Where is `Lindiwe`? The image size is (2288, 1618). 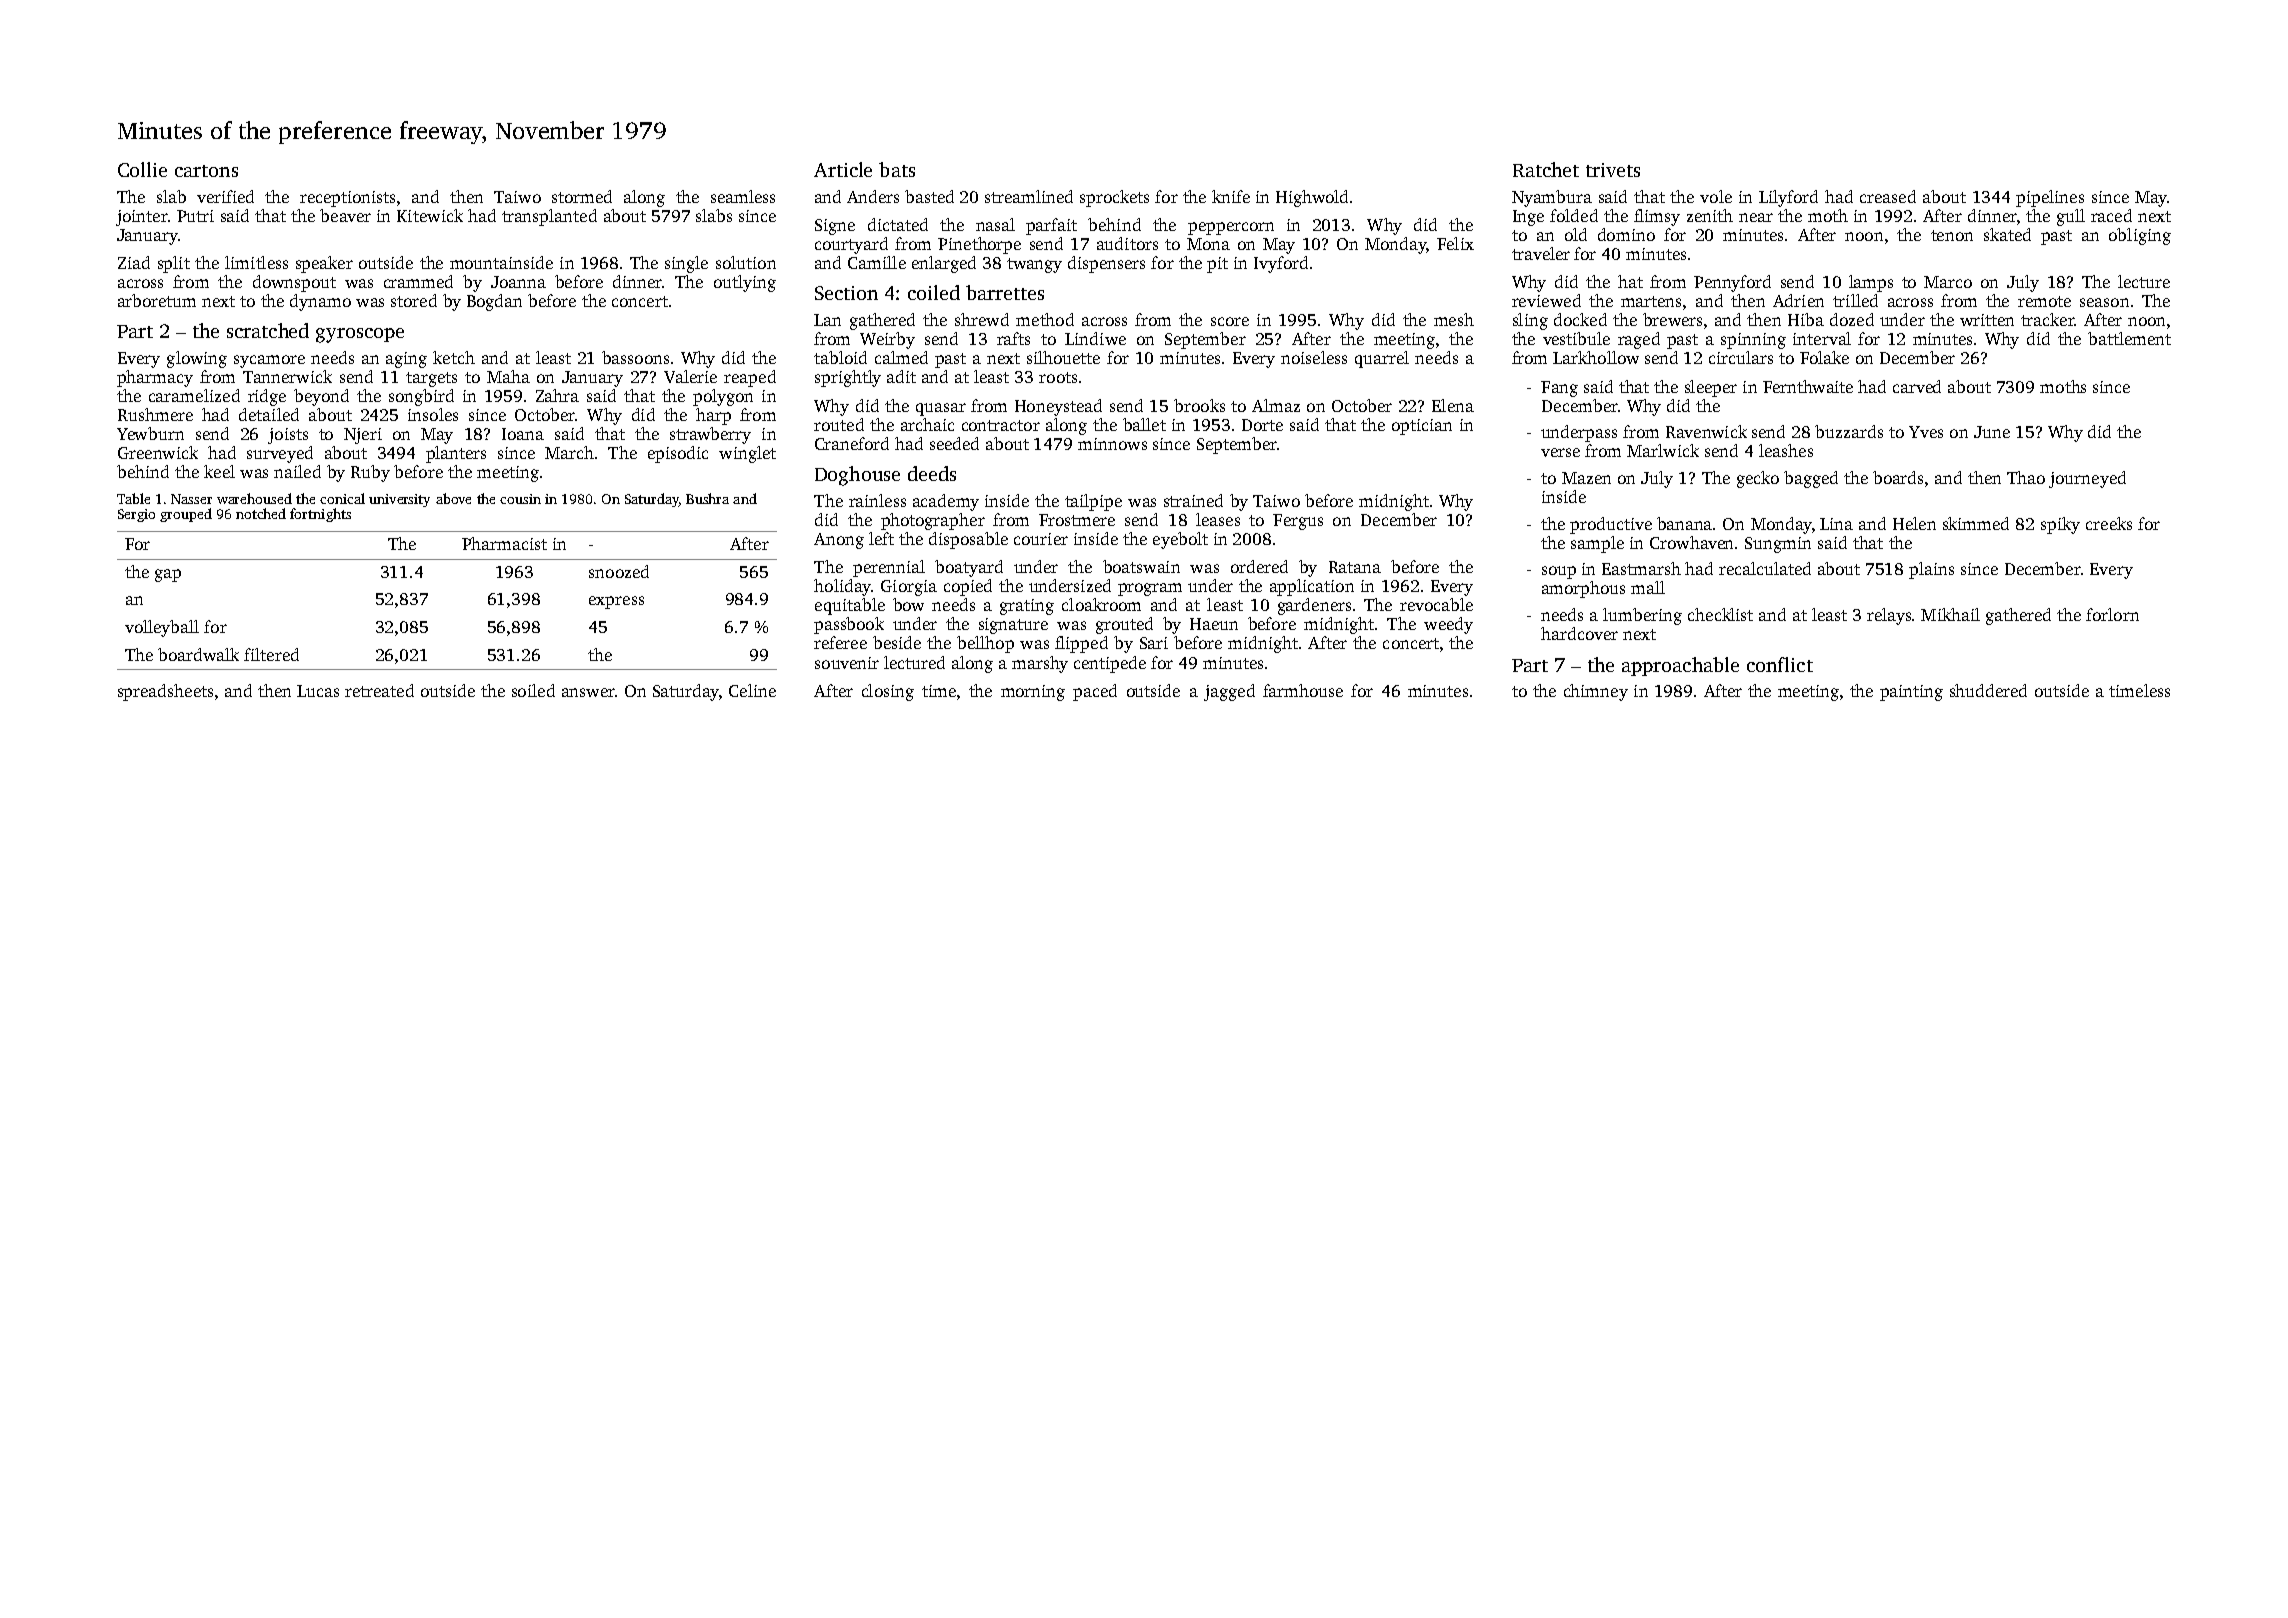
Lindiwe is located at coordinates (1095, 338).
